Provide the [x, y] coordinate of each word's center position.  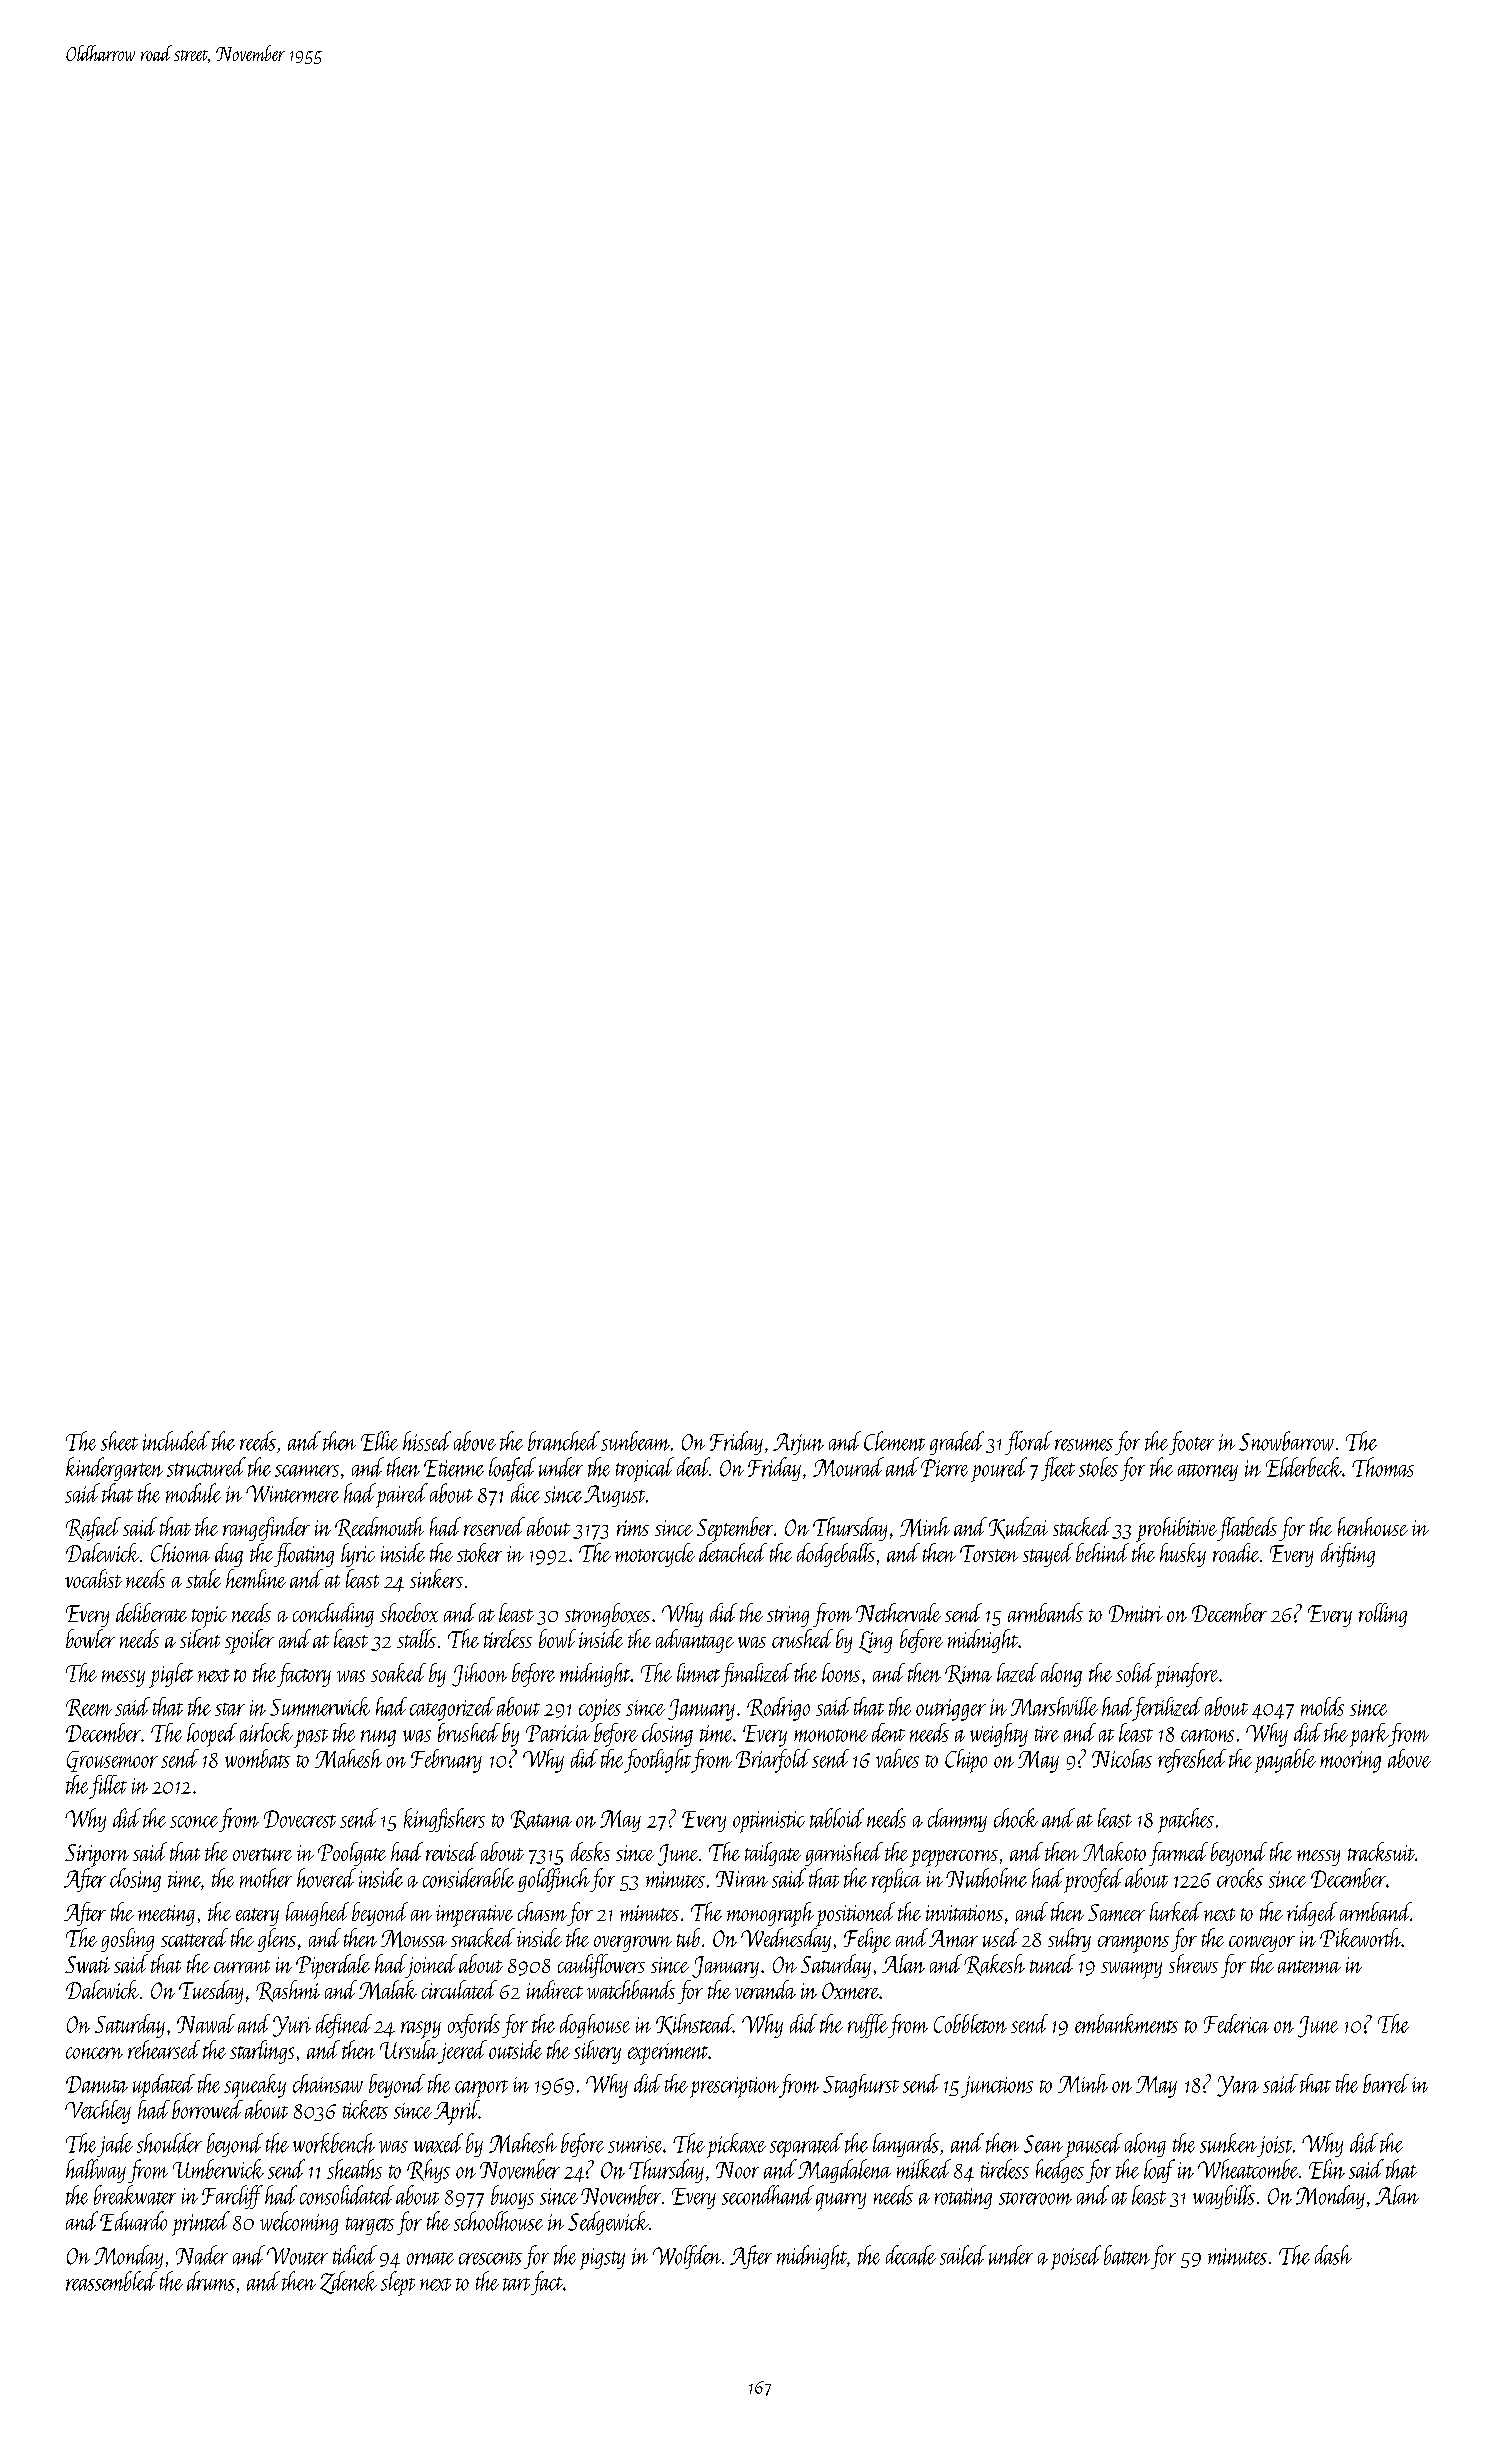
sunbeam [635, 1441]
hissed [427, 1441]
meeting [166, 1915]
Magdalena [844, 2171]
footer [1191, 1443]
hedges [1060, 2171]
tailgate [773, 1854]
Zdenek [348, 2282]
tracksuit [1381, 1851]
